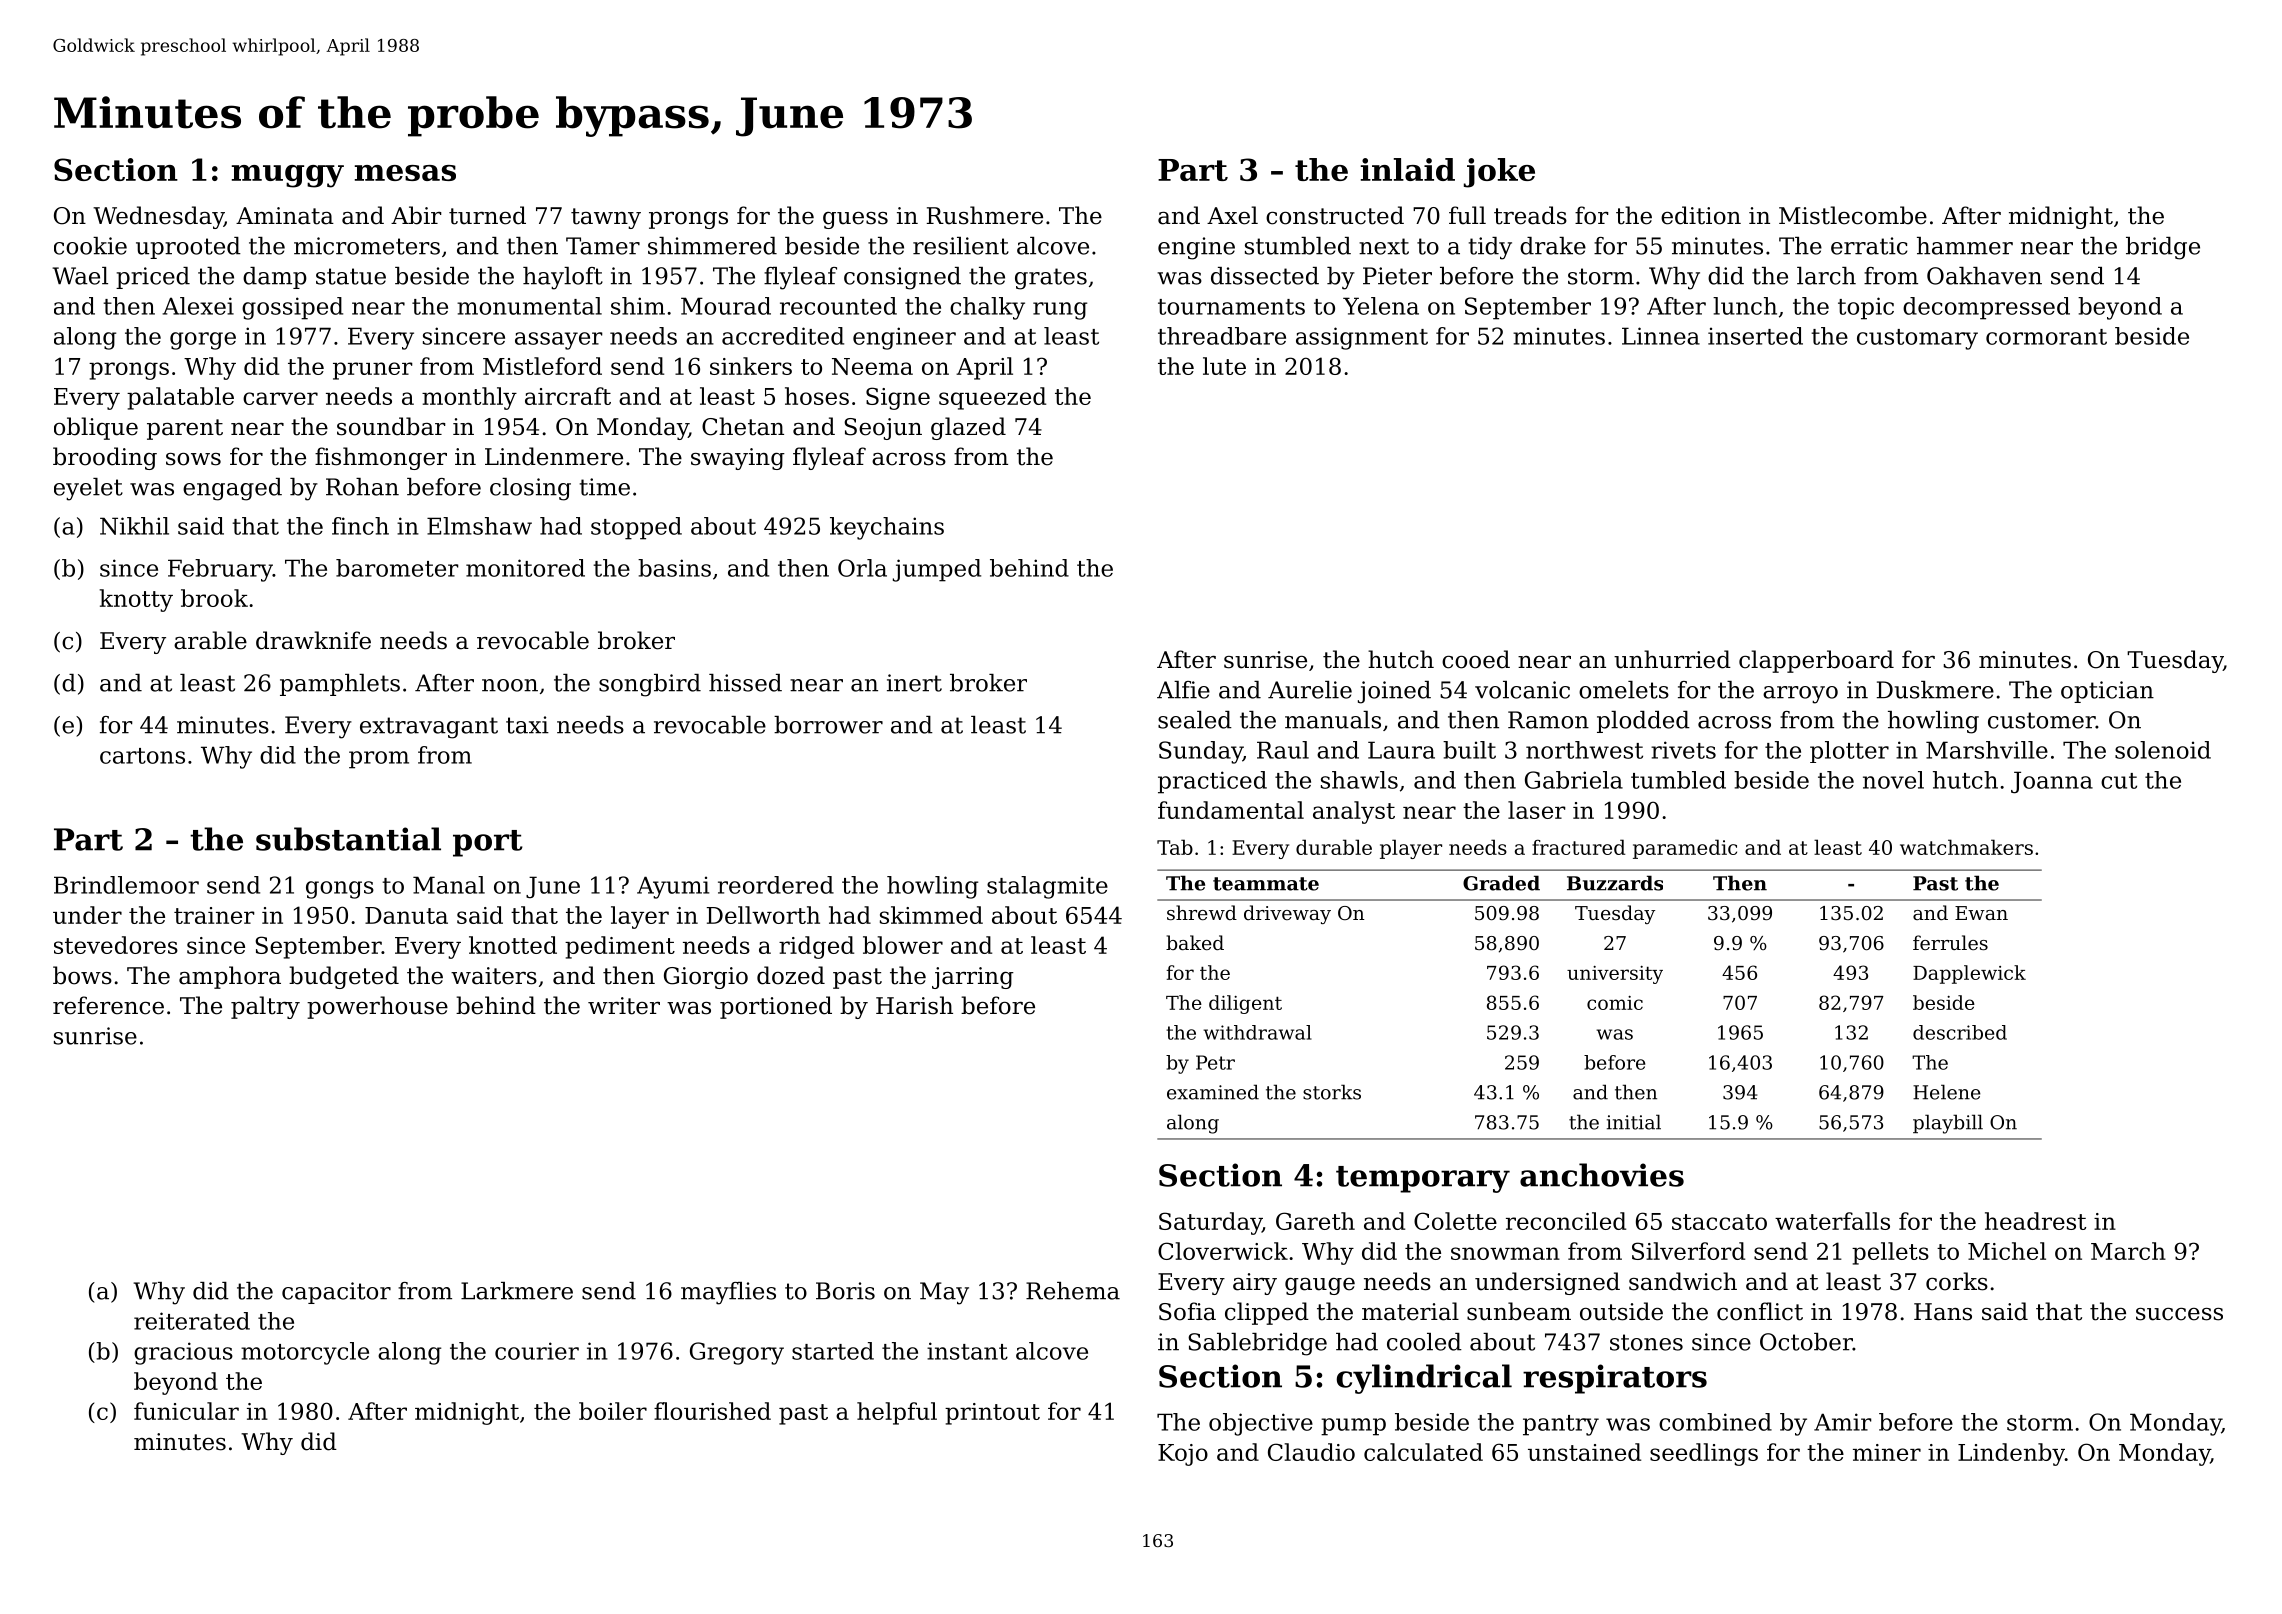 This screenshot has height=1614, width=2282. I want to click on hayloft, so click(563, 278).
